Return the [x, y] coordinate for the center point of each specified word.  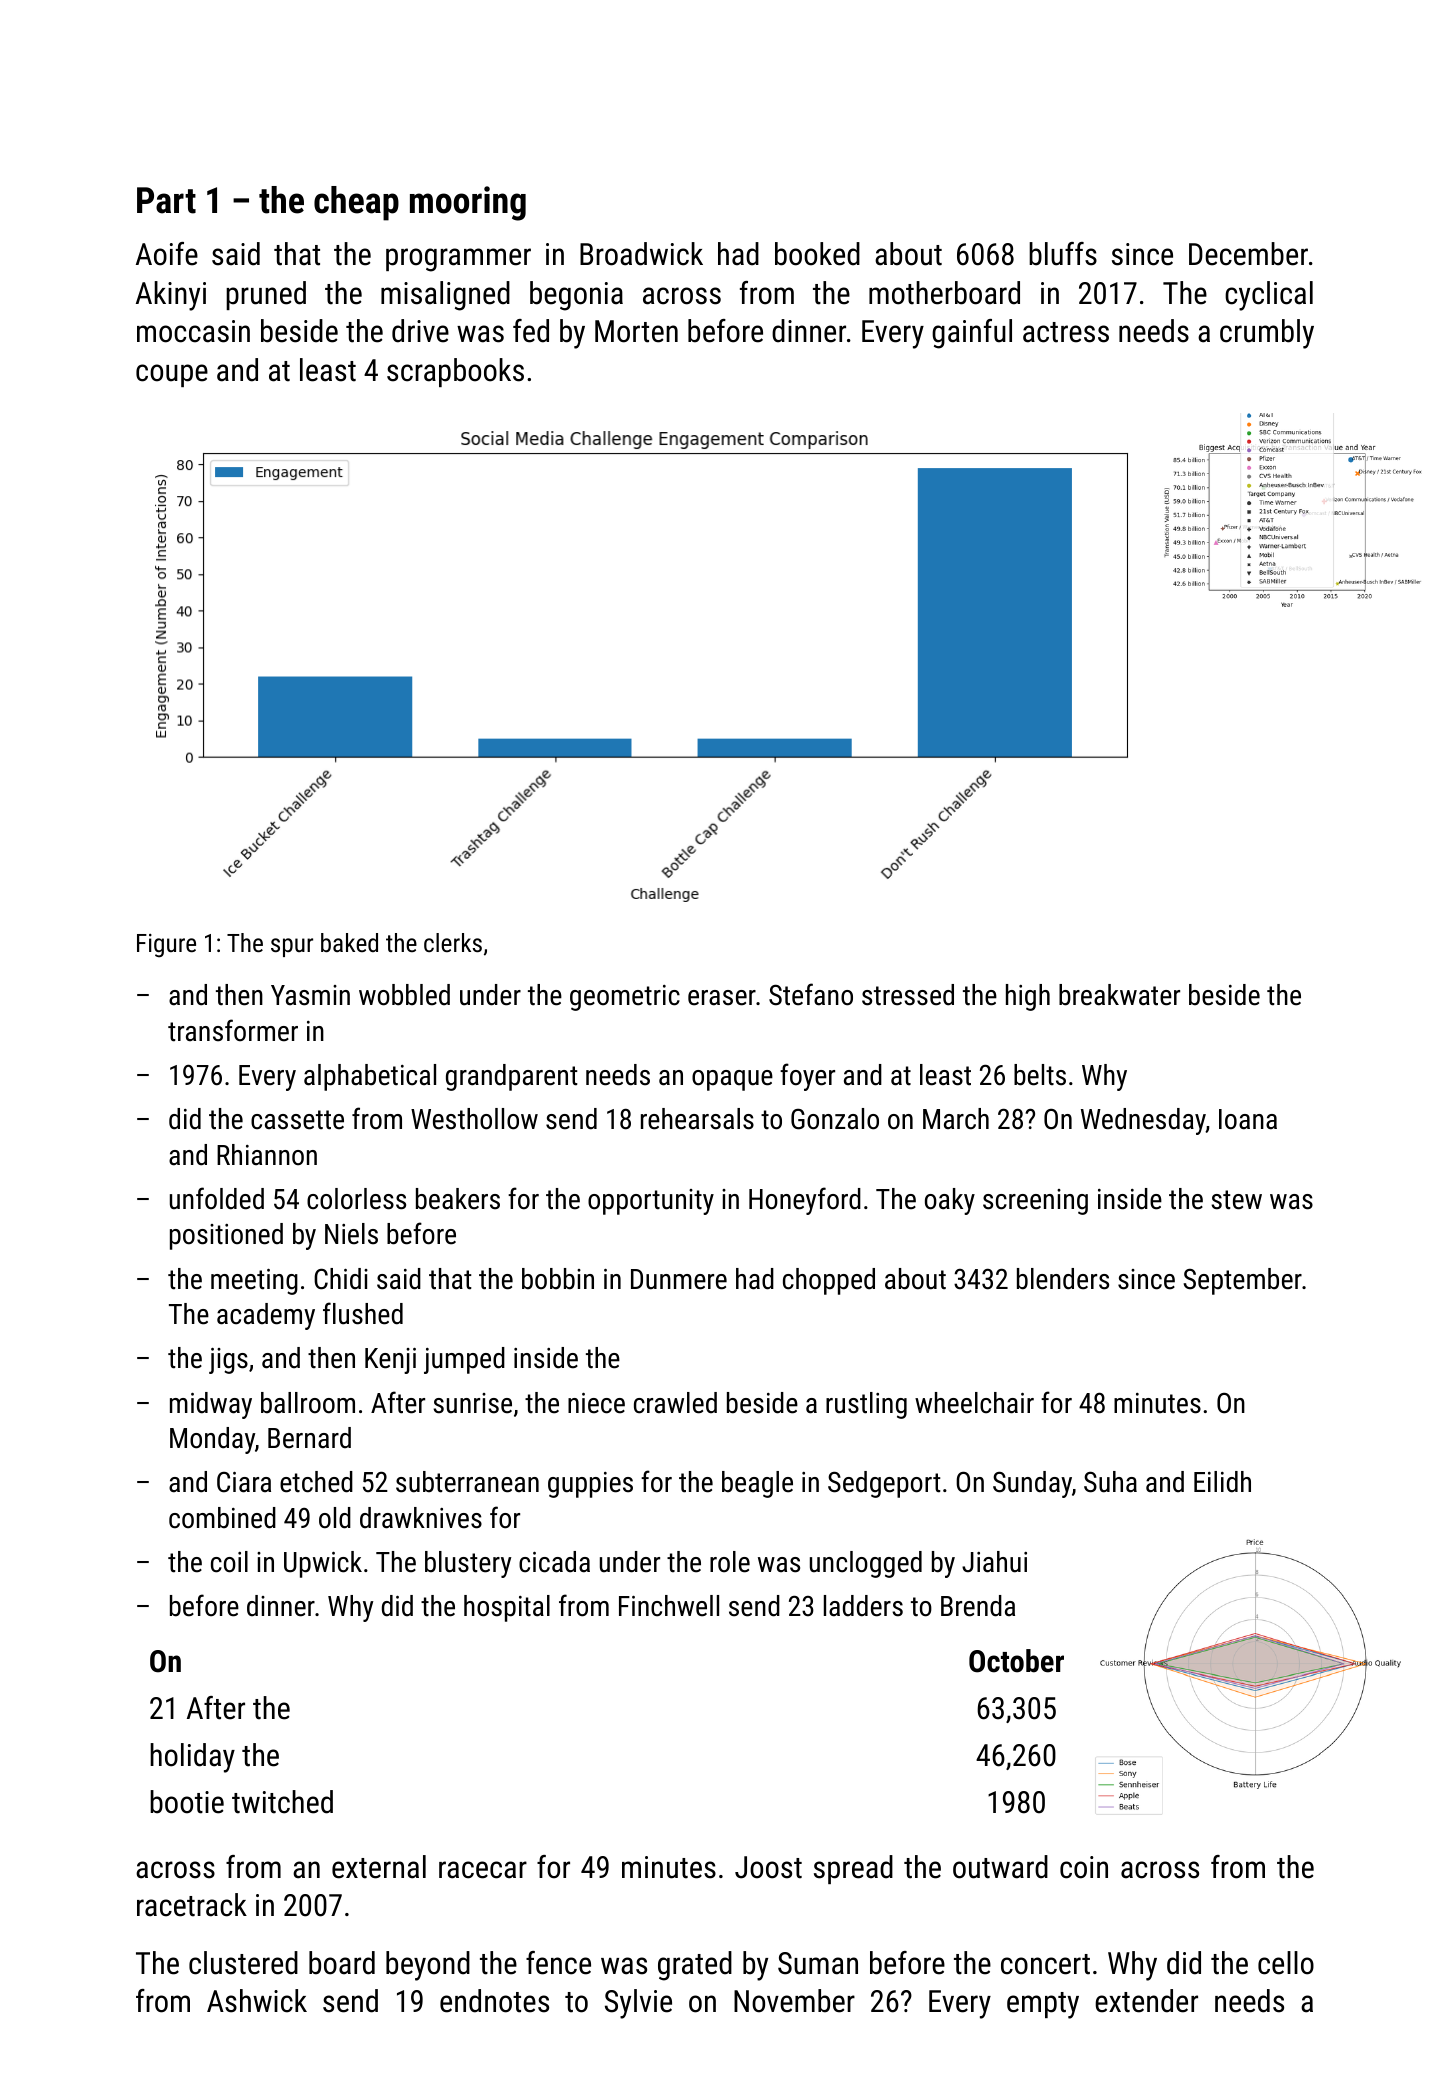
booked [817, 254]
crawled [675, 1403]
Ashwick [257, 2001]
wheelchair [974, 1403]
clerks [453, 942]
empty [1043, 2005]
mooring [468, 203]
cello [1286, 1963]
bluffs [1063, 254]
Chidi [341, 1279]
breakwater [1119, 995]
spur [292, 947]
